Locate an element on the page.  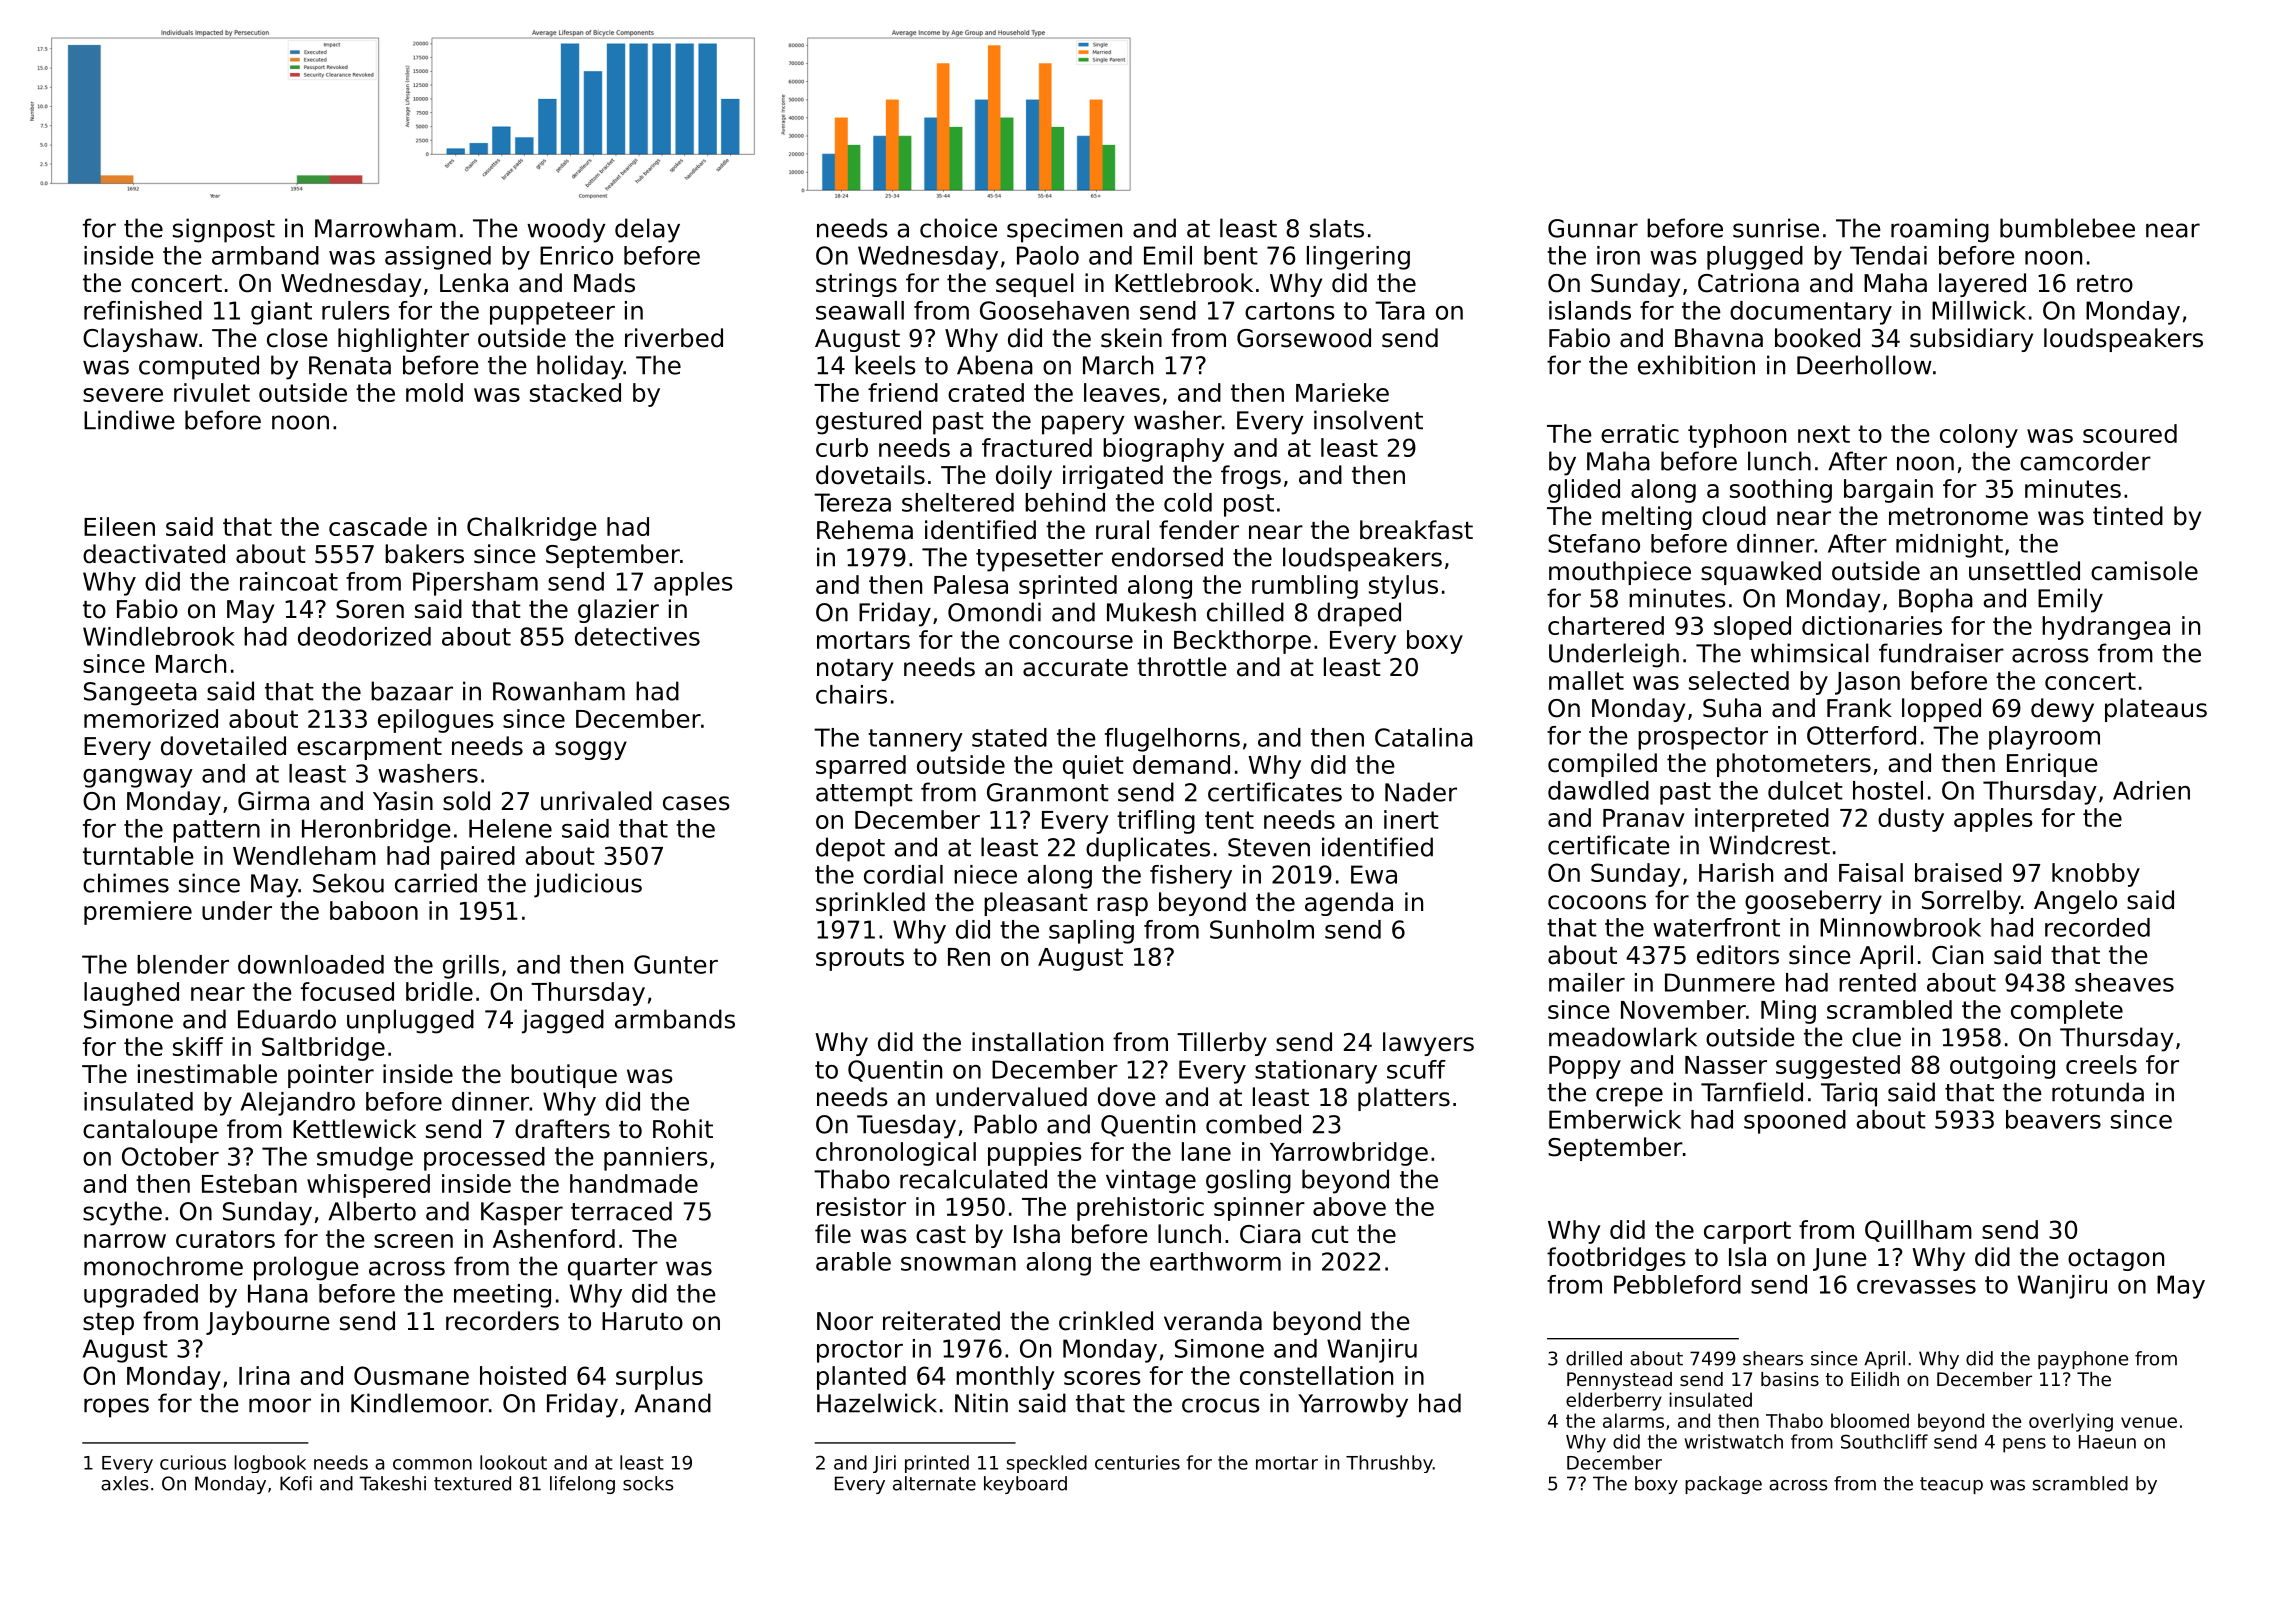
sunrise is located at coordinates (1776, 228).
